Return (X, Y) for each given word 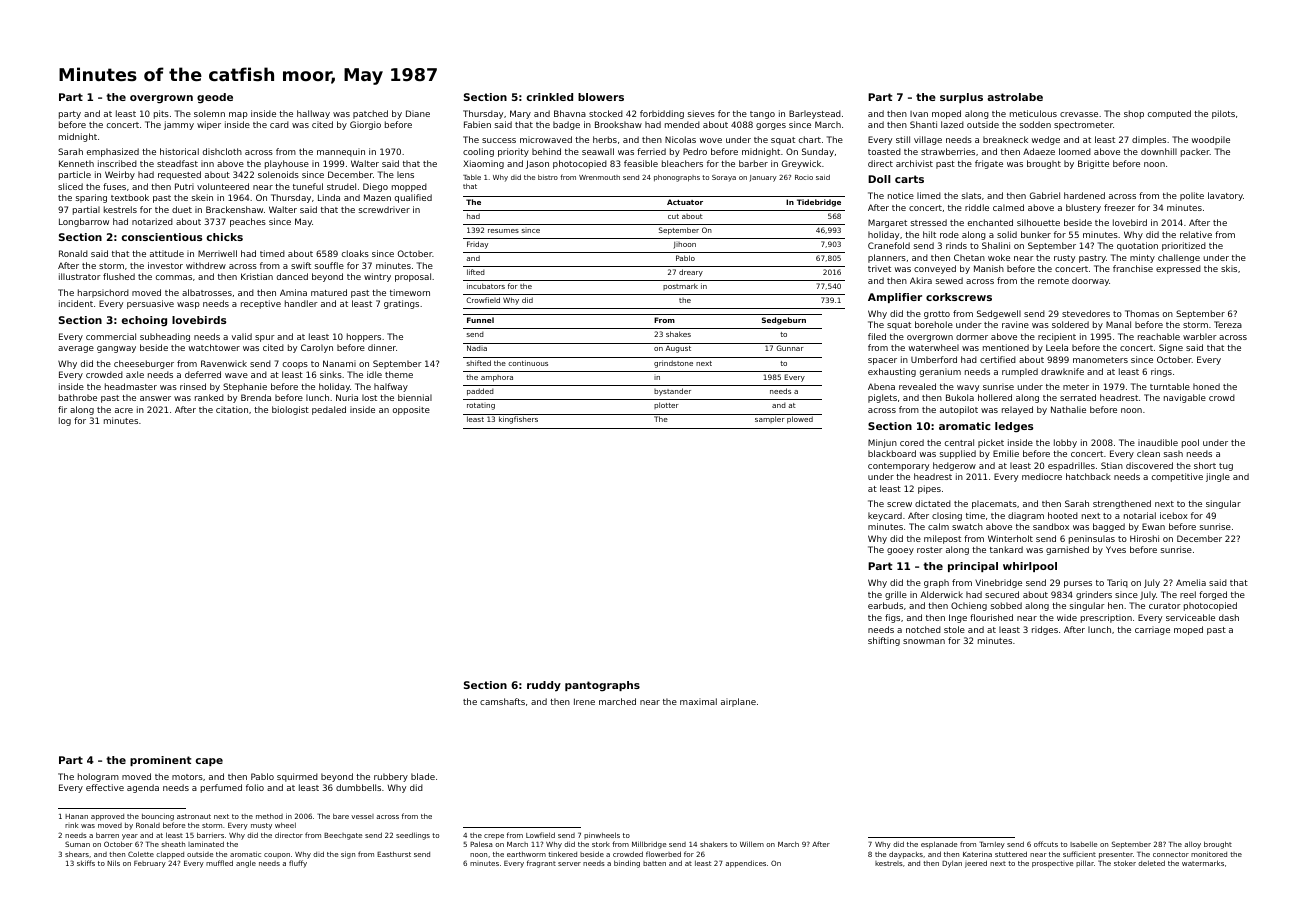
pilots (1223, 114)
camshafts (502, 701)
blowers (601, 97)
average (76, 349)
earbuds (885, 605)
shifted (479, 363)
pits (161, 114)
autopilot (959, 410)
